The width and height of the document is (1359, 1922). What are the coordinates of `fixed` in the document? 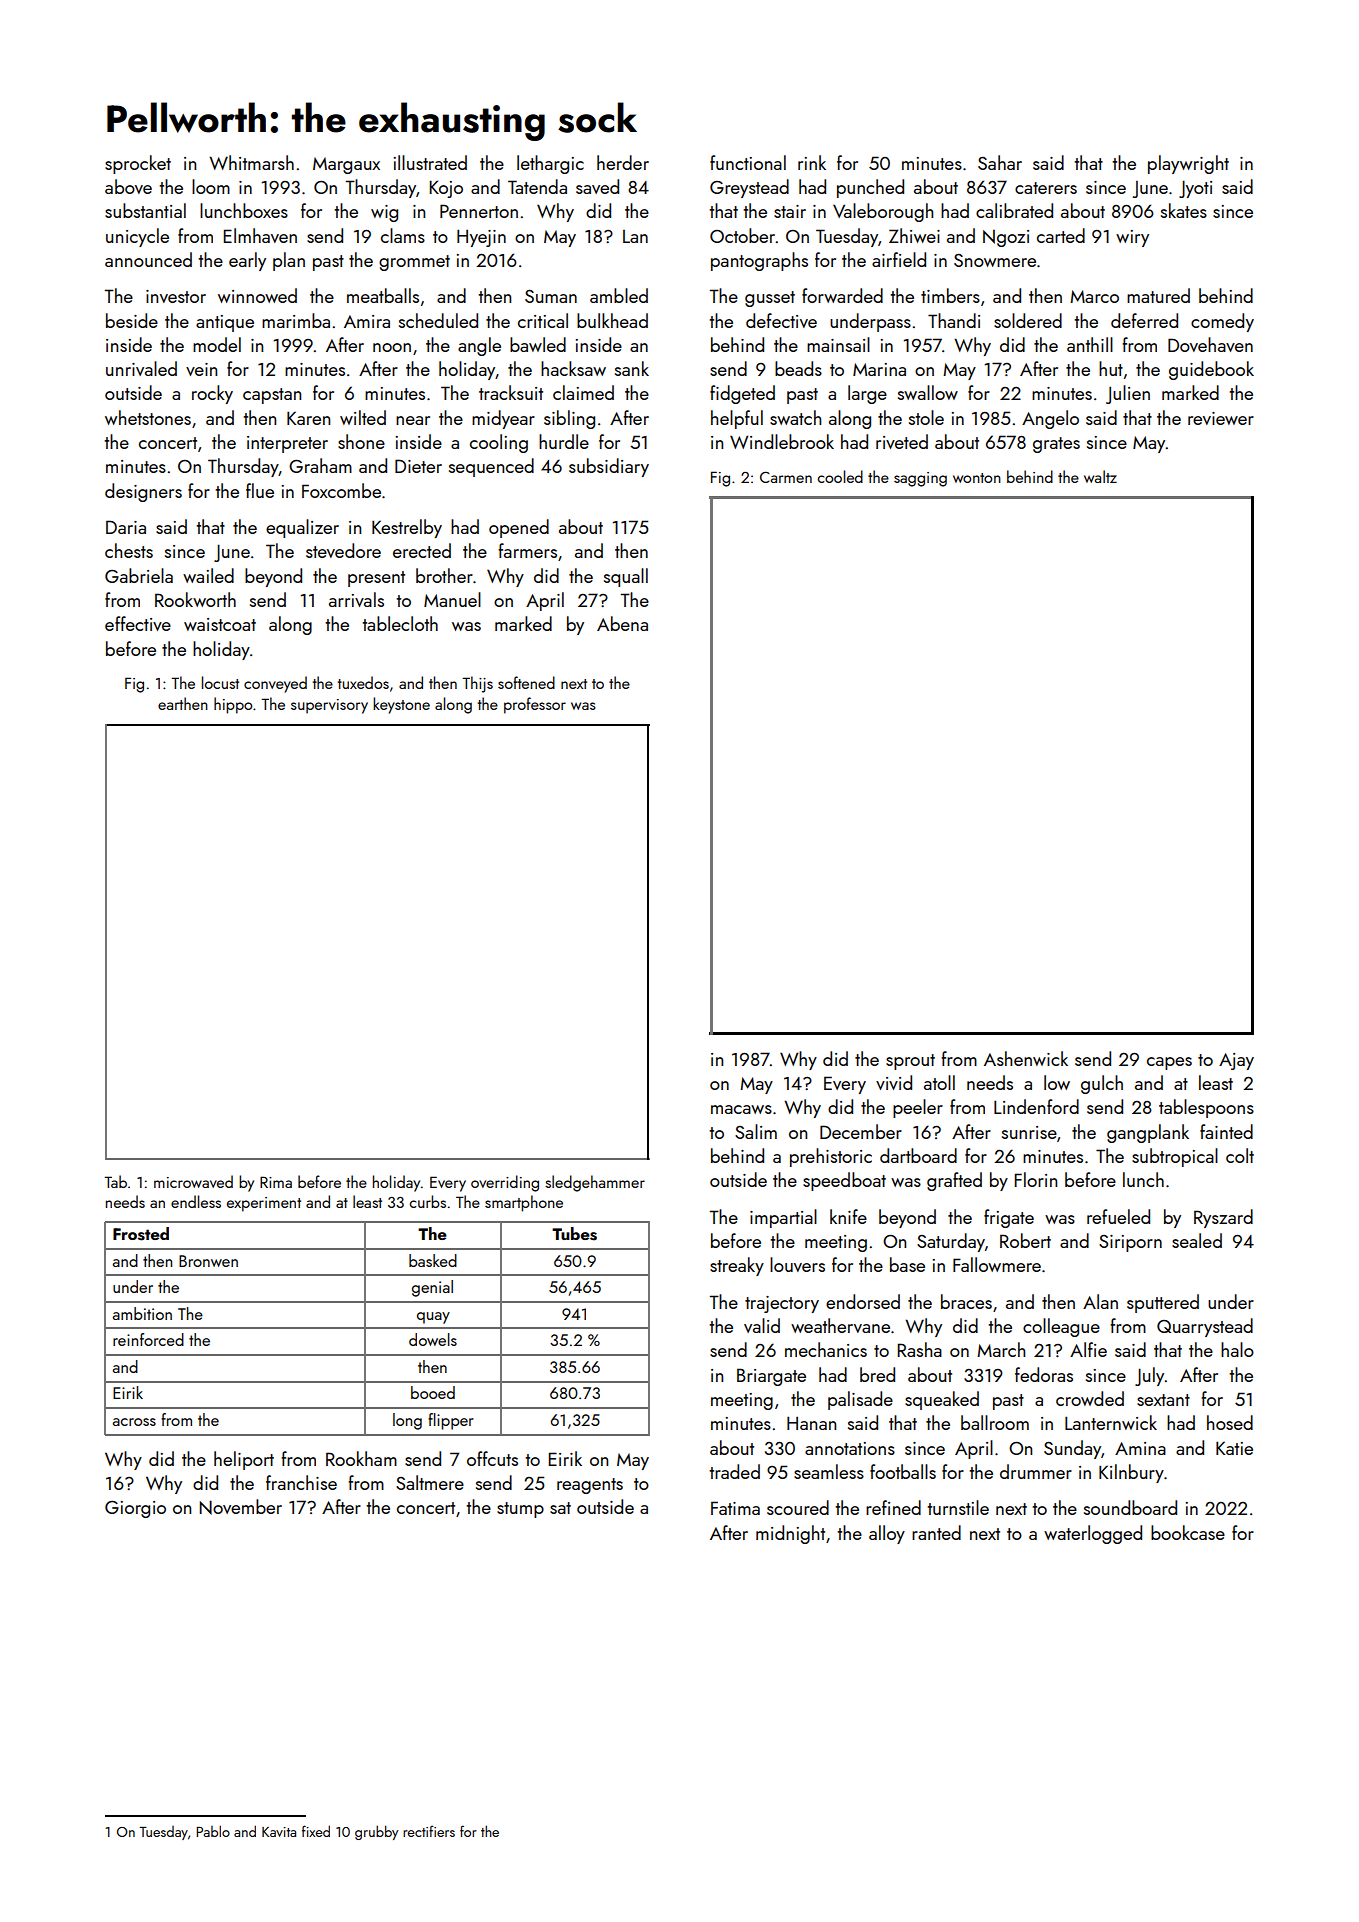 It's located at (316, 1831).
